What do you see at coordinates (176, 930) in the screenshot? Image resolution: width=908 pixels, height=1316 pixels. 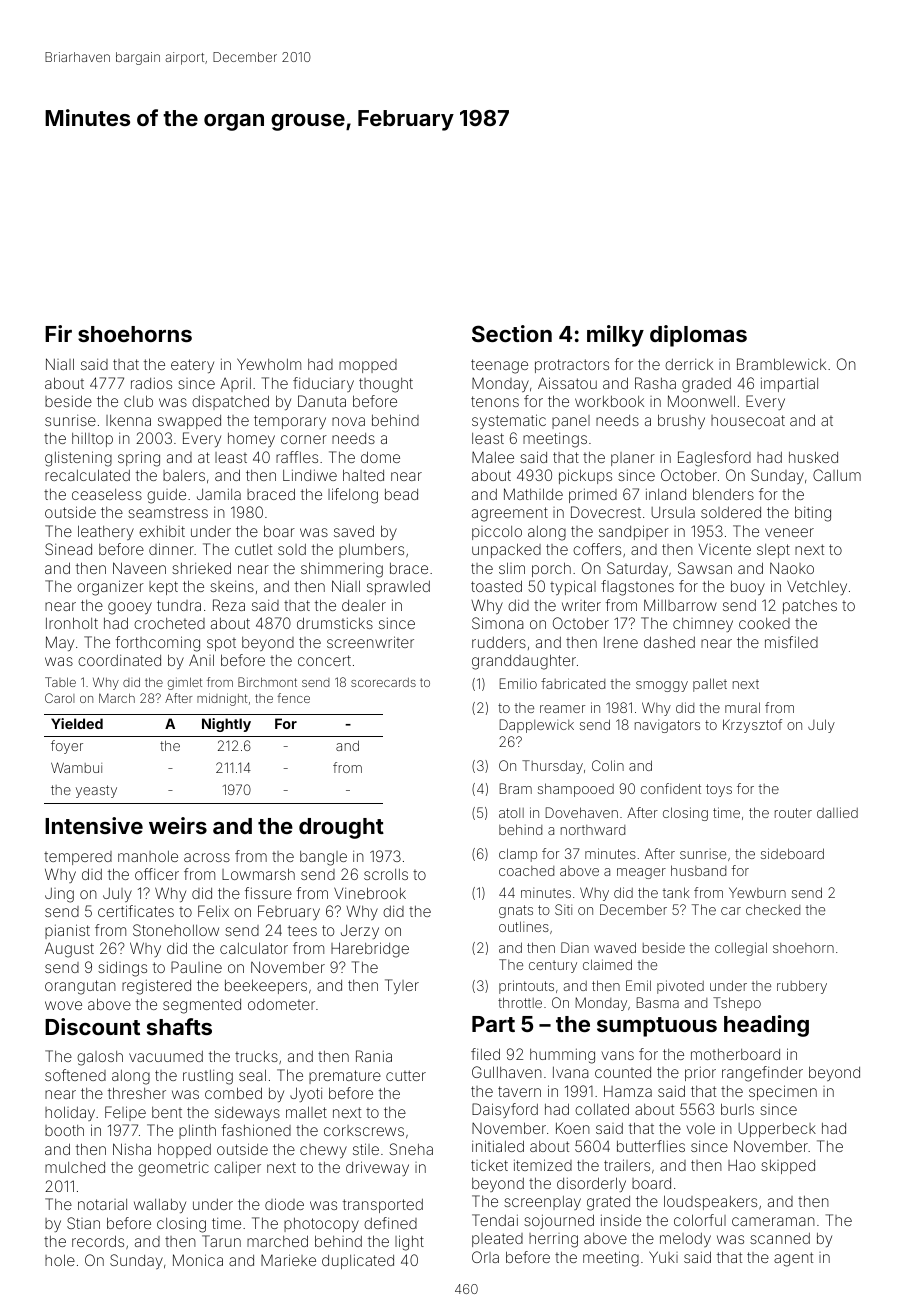 I see `Stonehollow` at bounding box center [176, 930].
